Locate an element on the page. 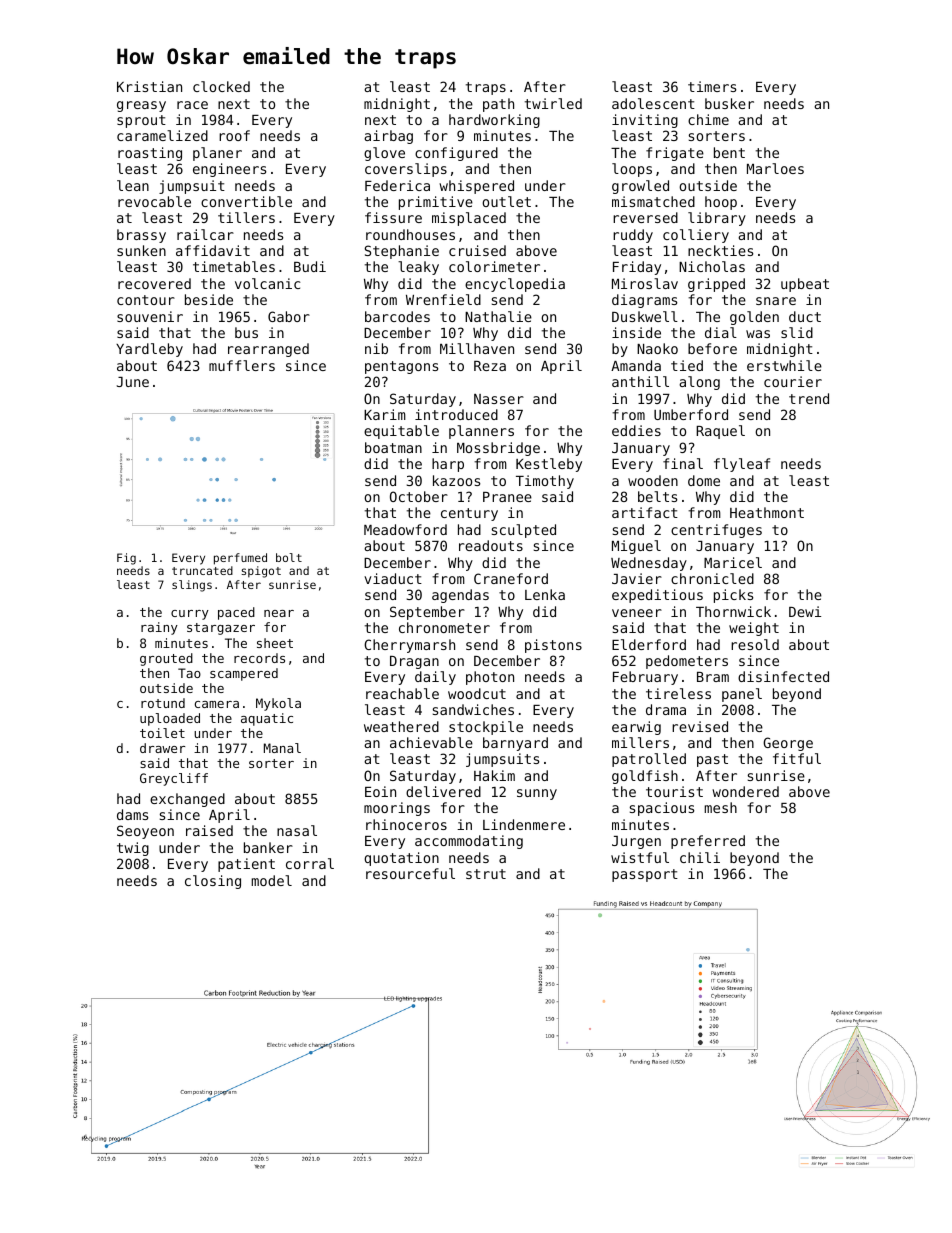  bolt is located at coordinates (289, 557).
